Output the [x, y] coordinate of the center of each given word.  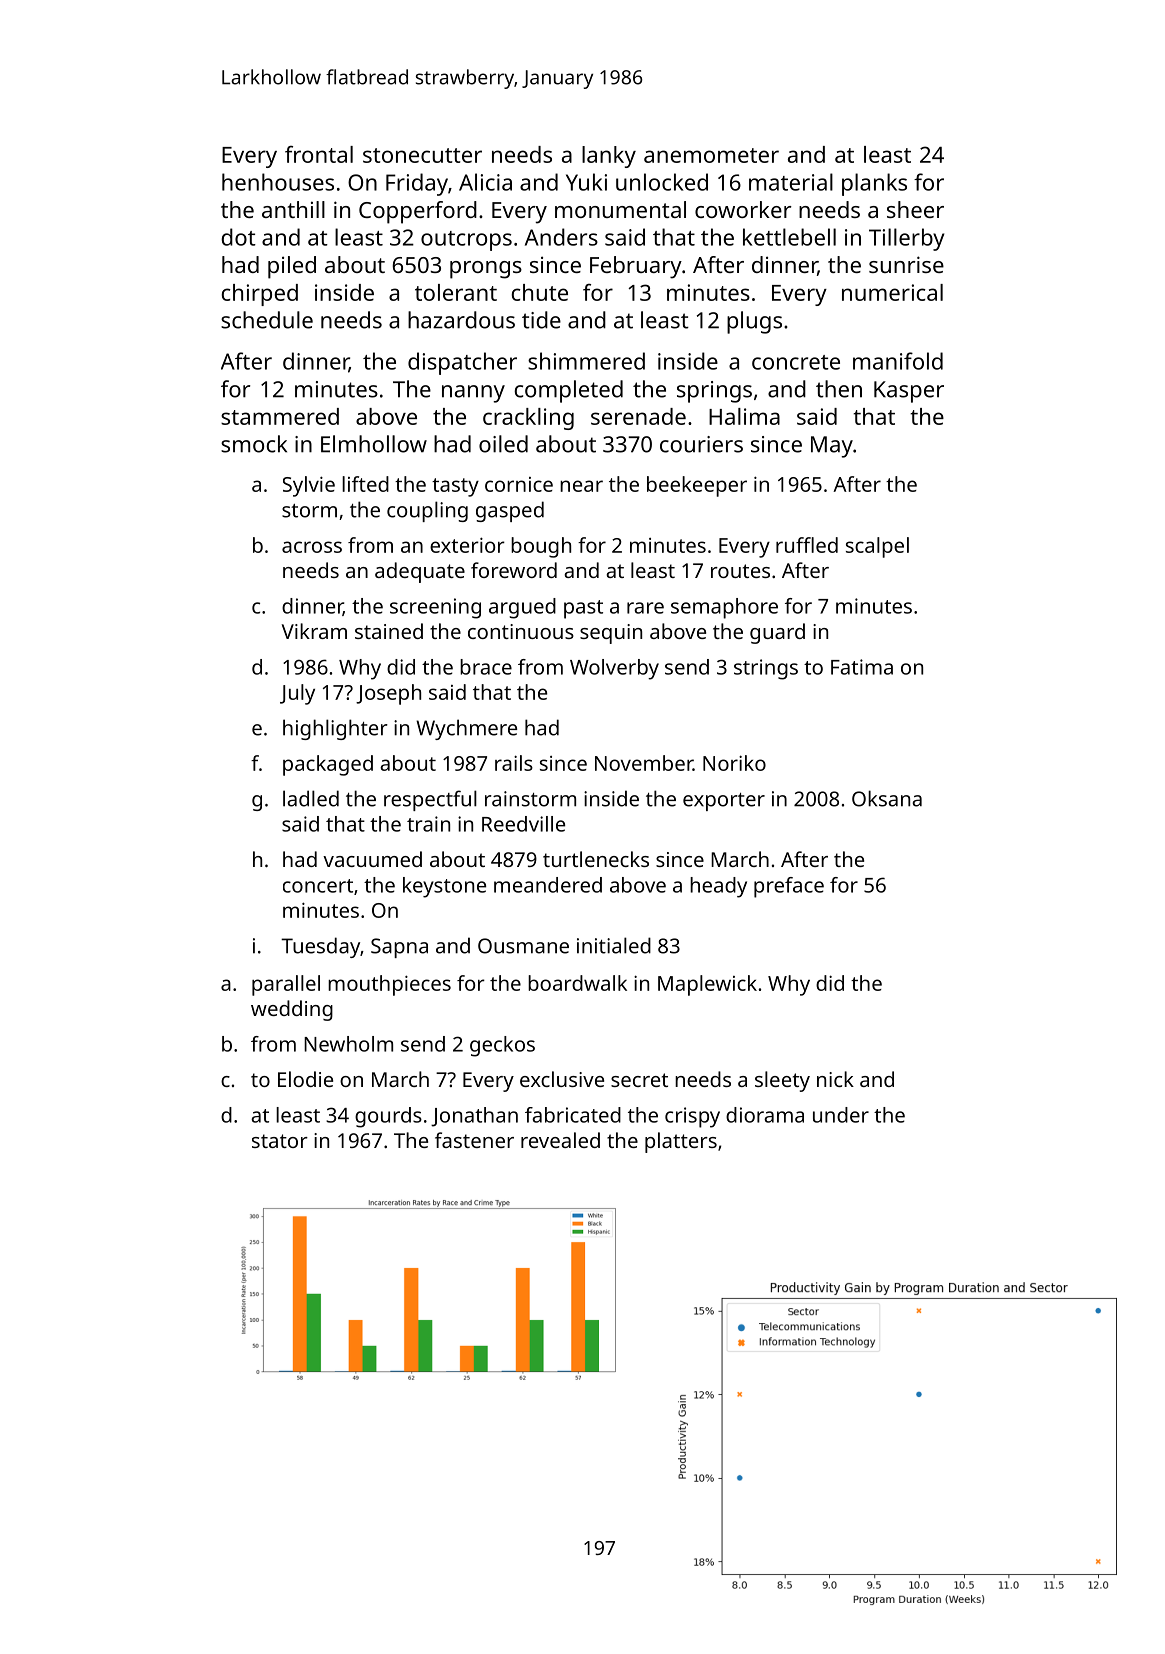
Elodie [305, 1079]
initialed [614, 945]
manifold [898, 361]
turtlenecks [596, 859]
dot [238, 237]
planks [874, 184]
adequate [420, 572]
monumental [620, 209]
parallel [286, 985]
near [581, 486]
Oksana [887, 798]
